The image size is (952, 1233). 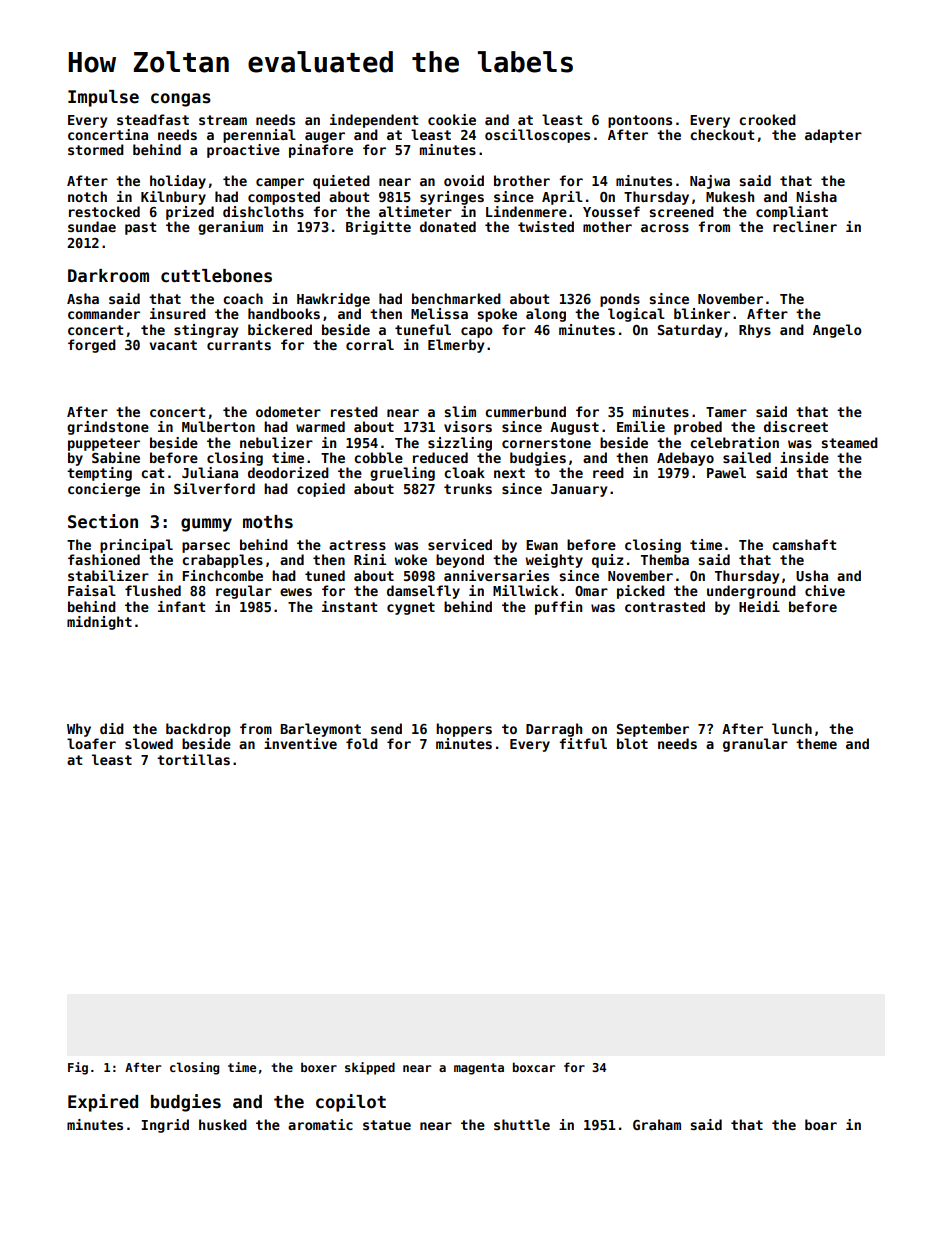 What do you see at coordinates (804, 544) in the page?
I see `camshaft` at bounding box center [804, 544].
